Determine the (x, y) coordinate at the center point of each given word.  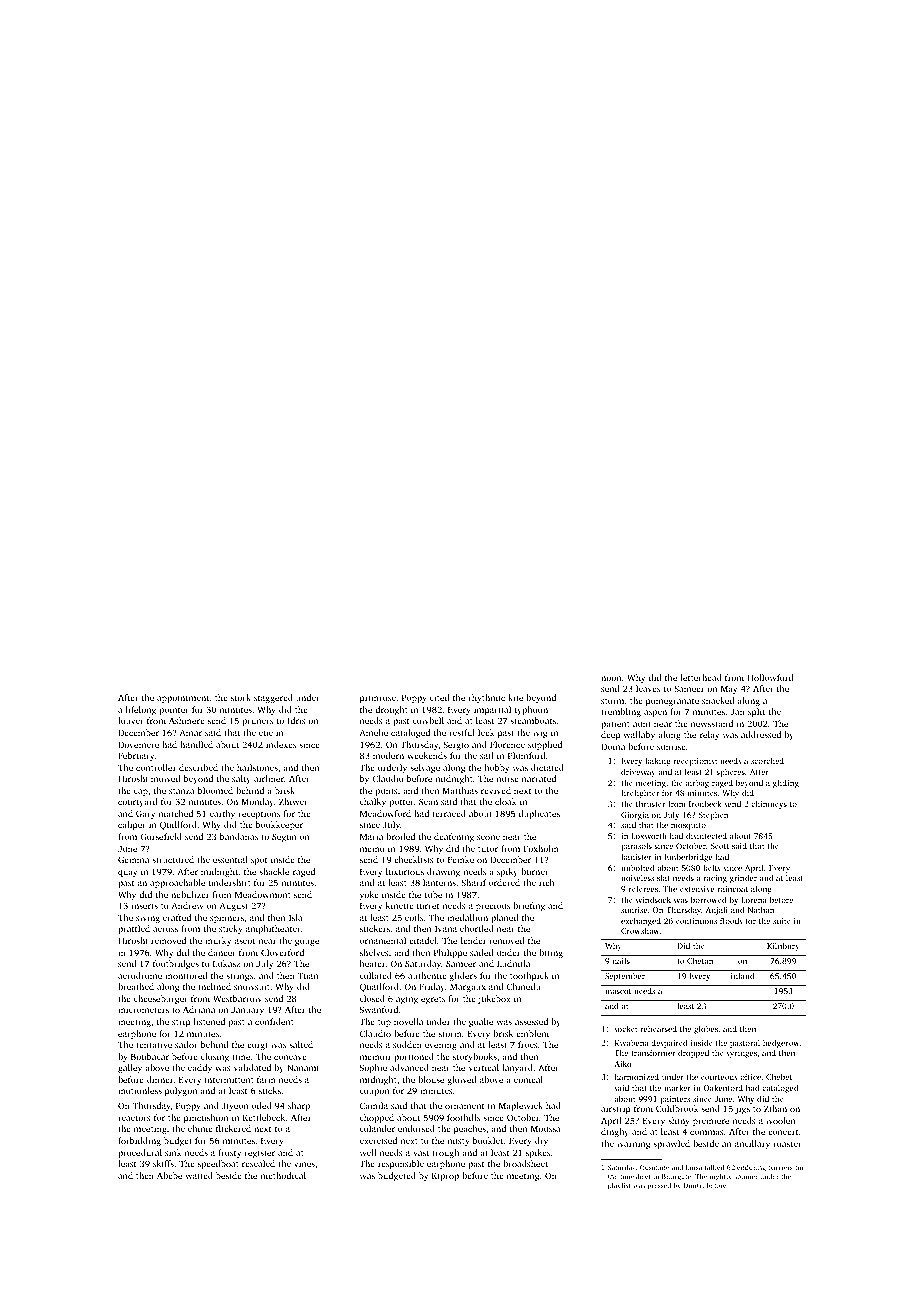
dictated (547, 767)
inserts (144, 905)
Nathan (761, 910)
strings (239, 976)
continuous (696, 921)
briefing (529, 906)
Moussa (545, 1128)
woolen (780, 1120)
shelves (374, 952)
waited (199, 1175)
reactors (134, 1118)
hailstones (257, 767)
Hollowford (770, 677)
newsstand (712, 723)
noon (611, 678)
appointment (183, 698)
